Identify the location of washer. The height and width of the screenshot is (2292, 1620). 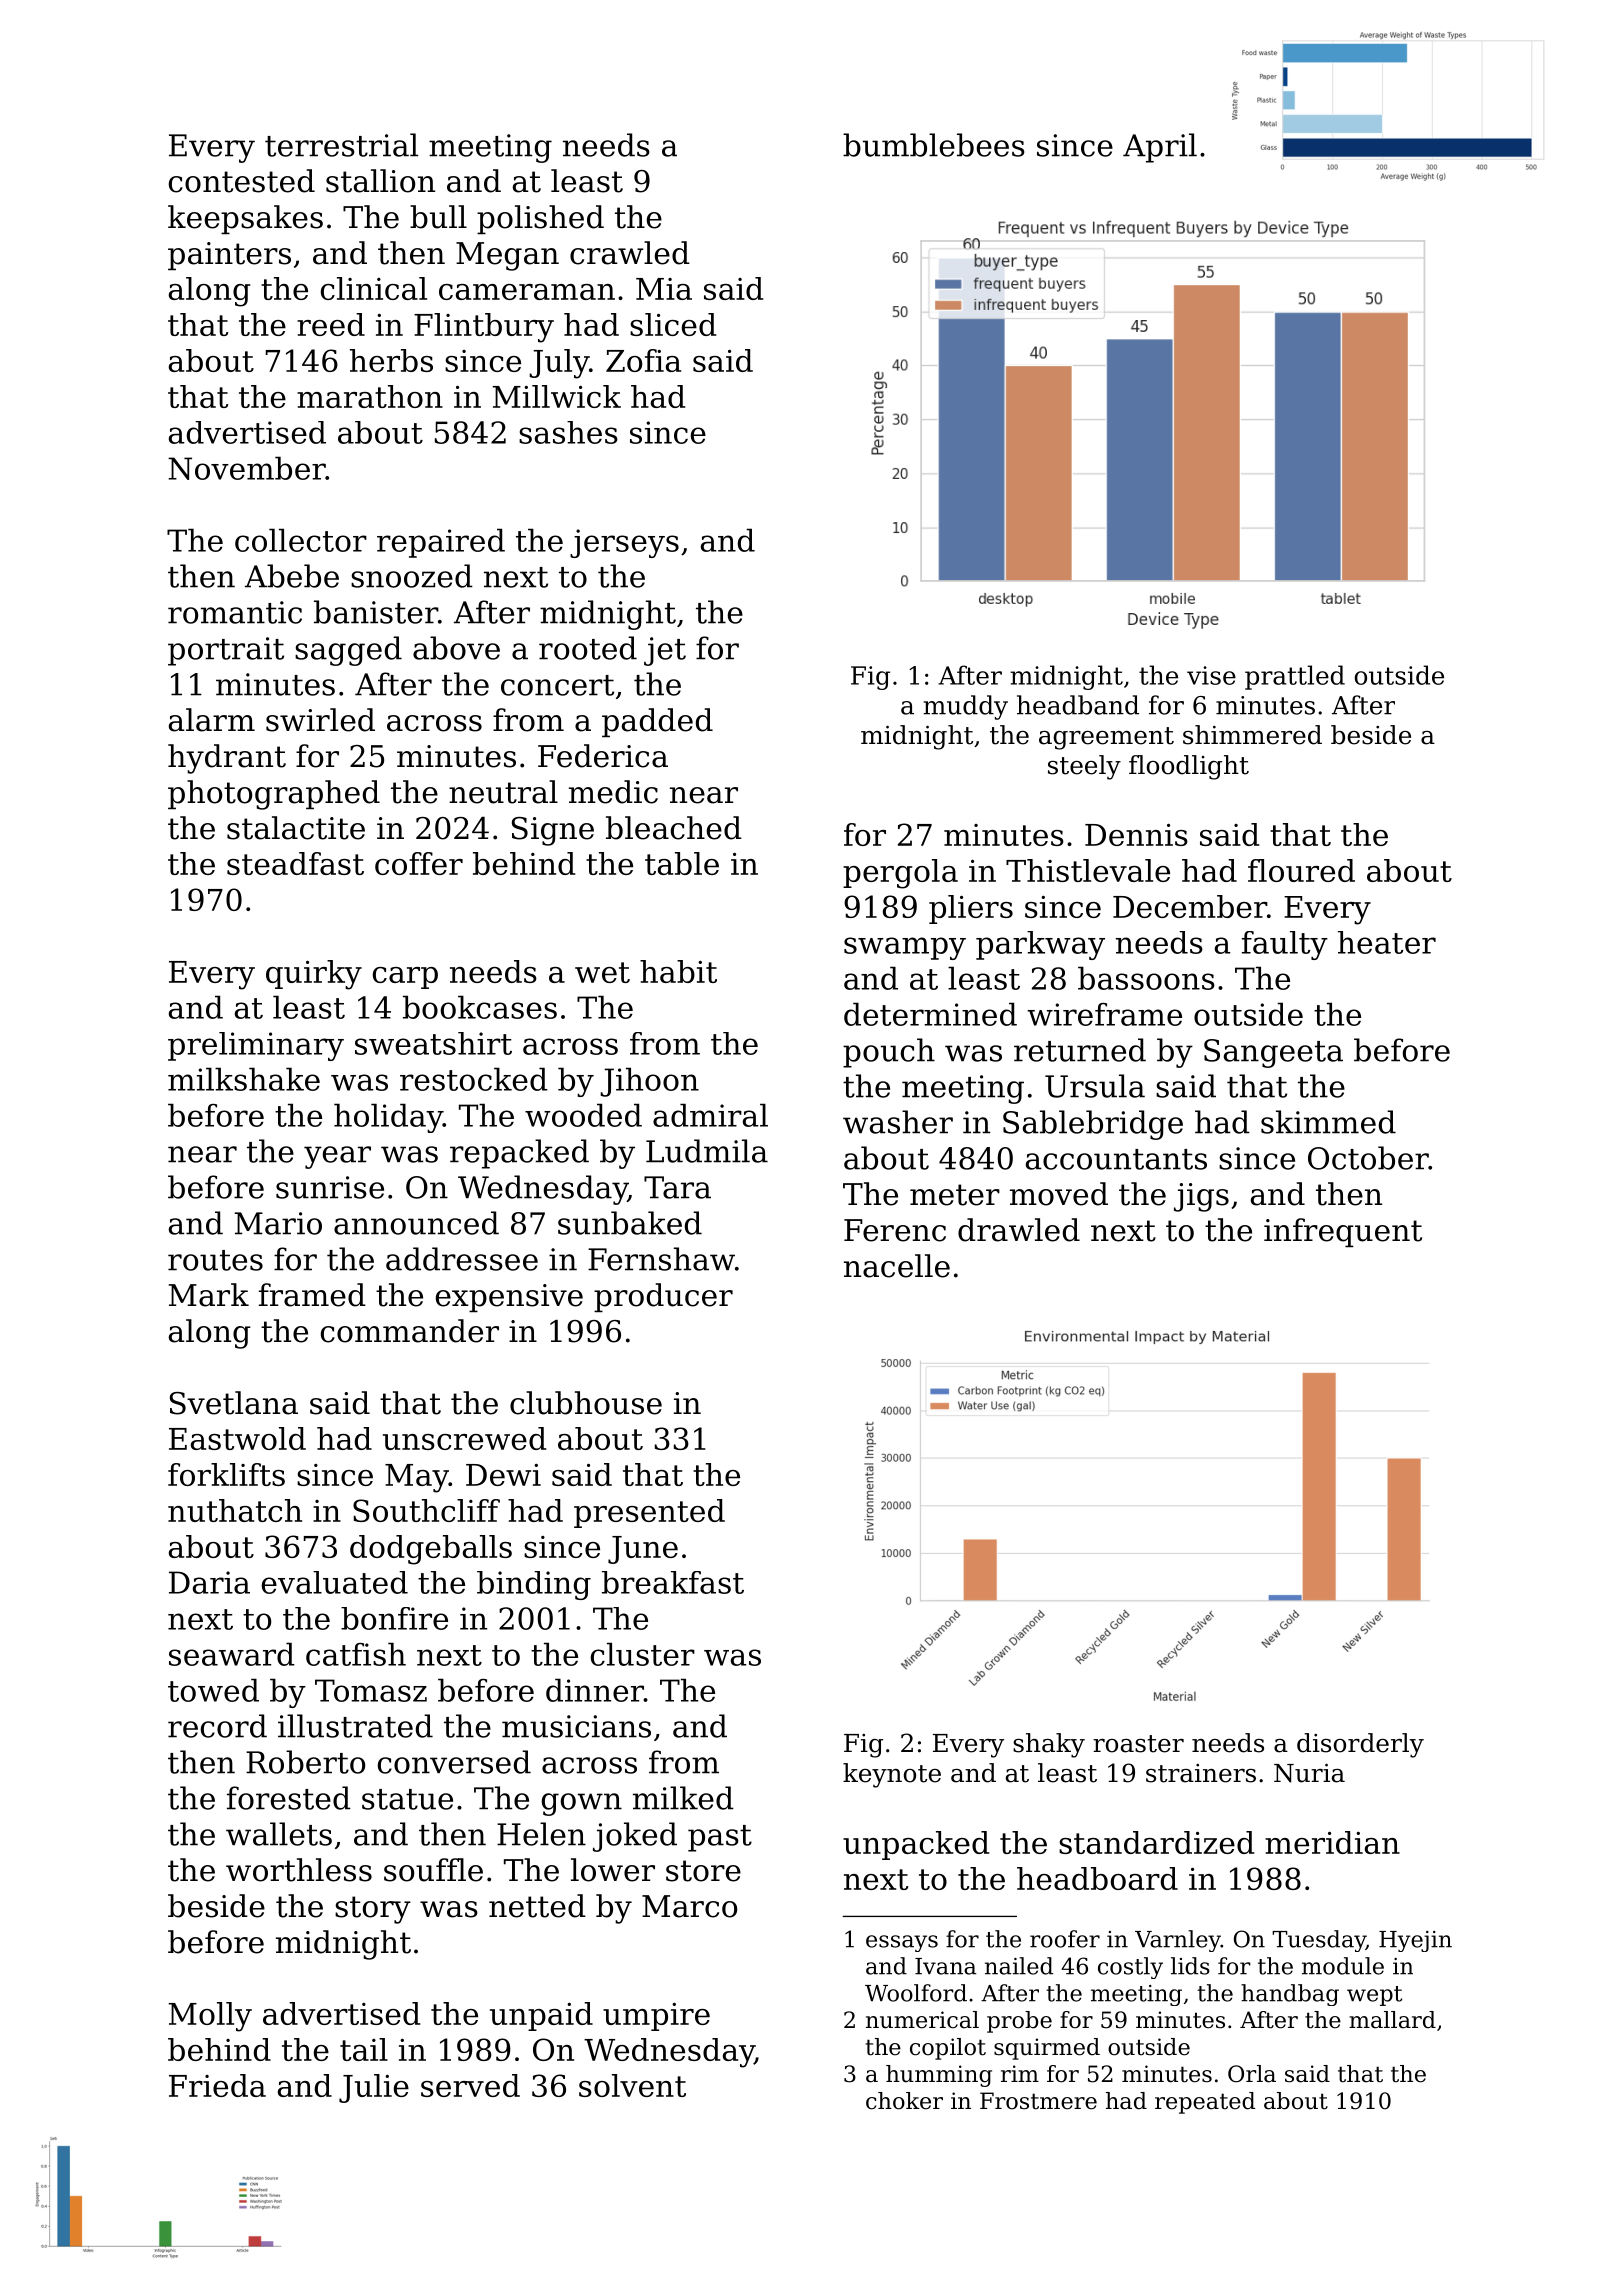
(898, 1122).
